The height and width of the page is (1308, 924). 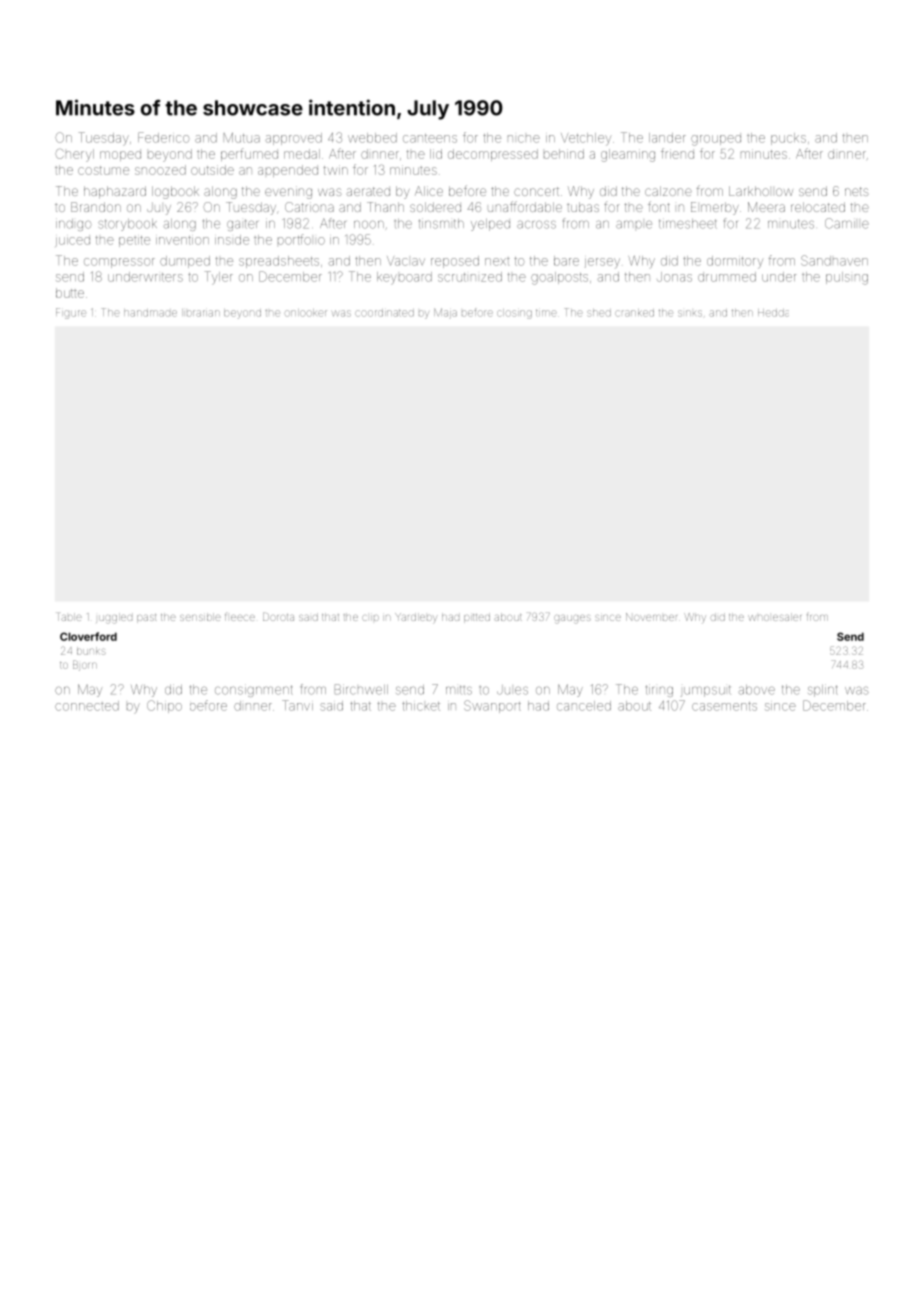 What do you see at coordinates (857, 191) in the page?
I see `nets` at bounding box center [857, 191].
